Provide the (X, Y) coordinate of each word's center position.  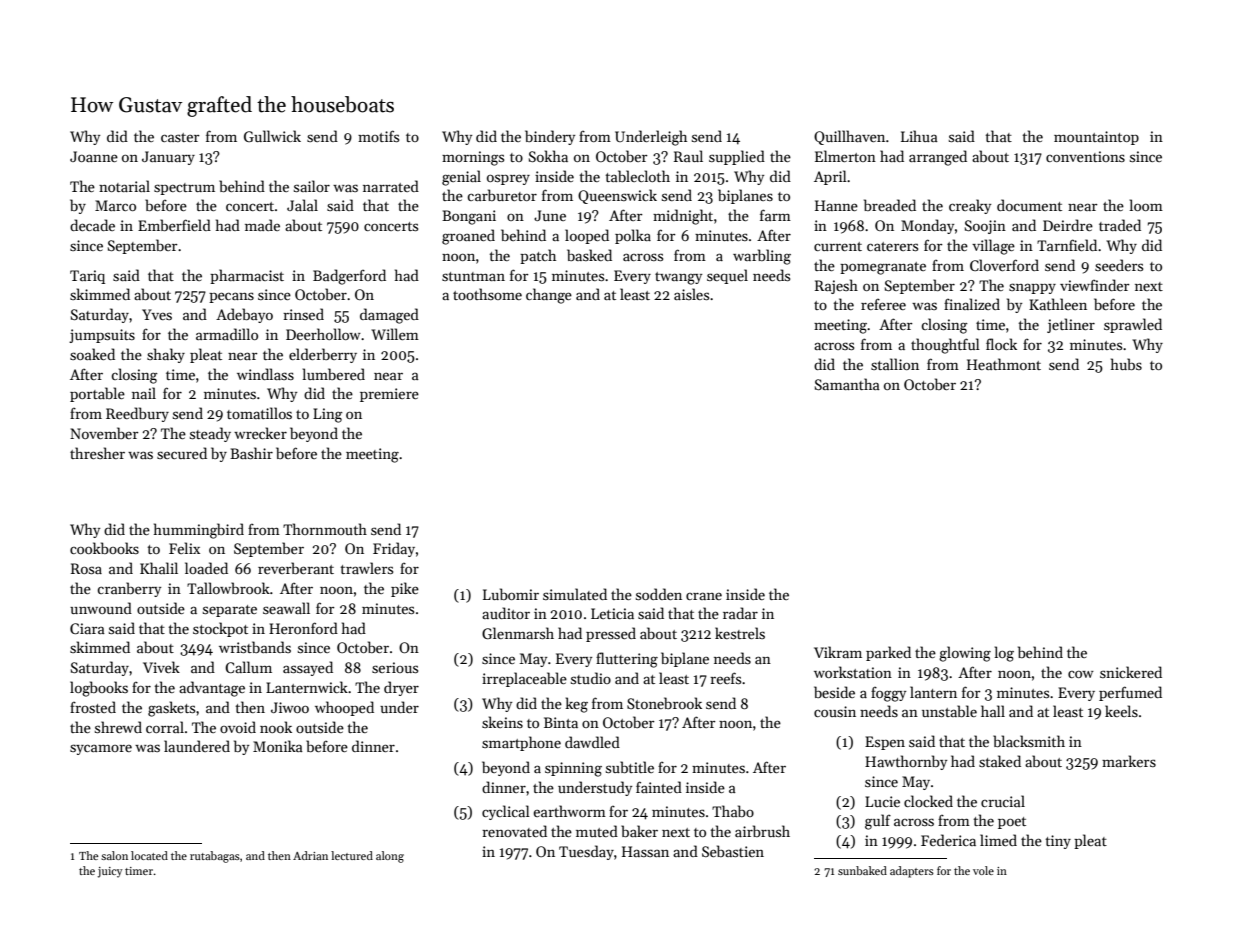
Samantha (847, 384)
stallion (895, 364)
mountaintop (1096, 138)
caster (180, 137)
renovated (514, 831)
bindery (550, 137)
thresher (97, 453)
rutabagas (215, 857)
